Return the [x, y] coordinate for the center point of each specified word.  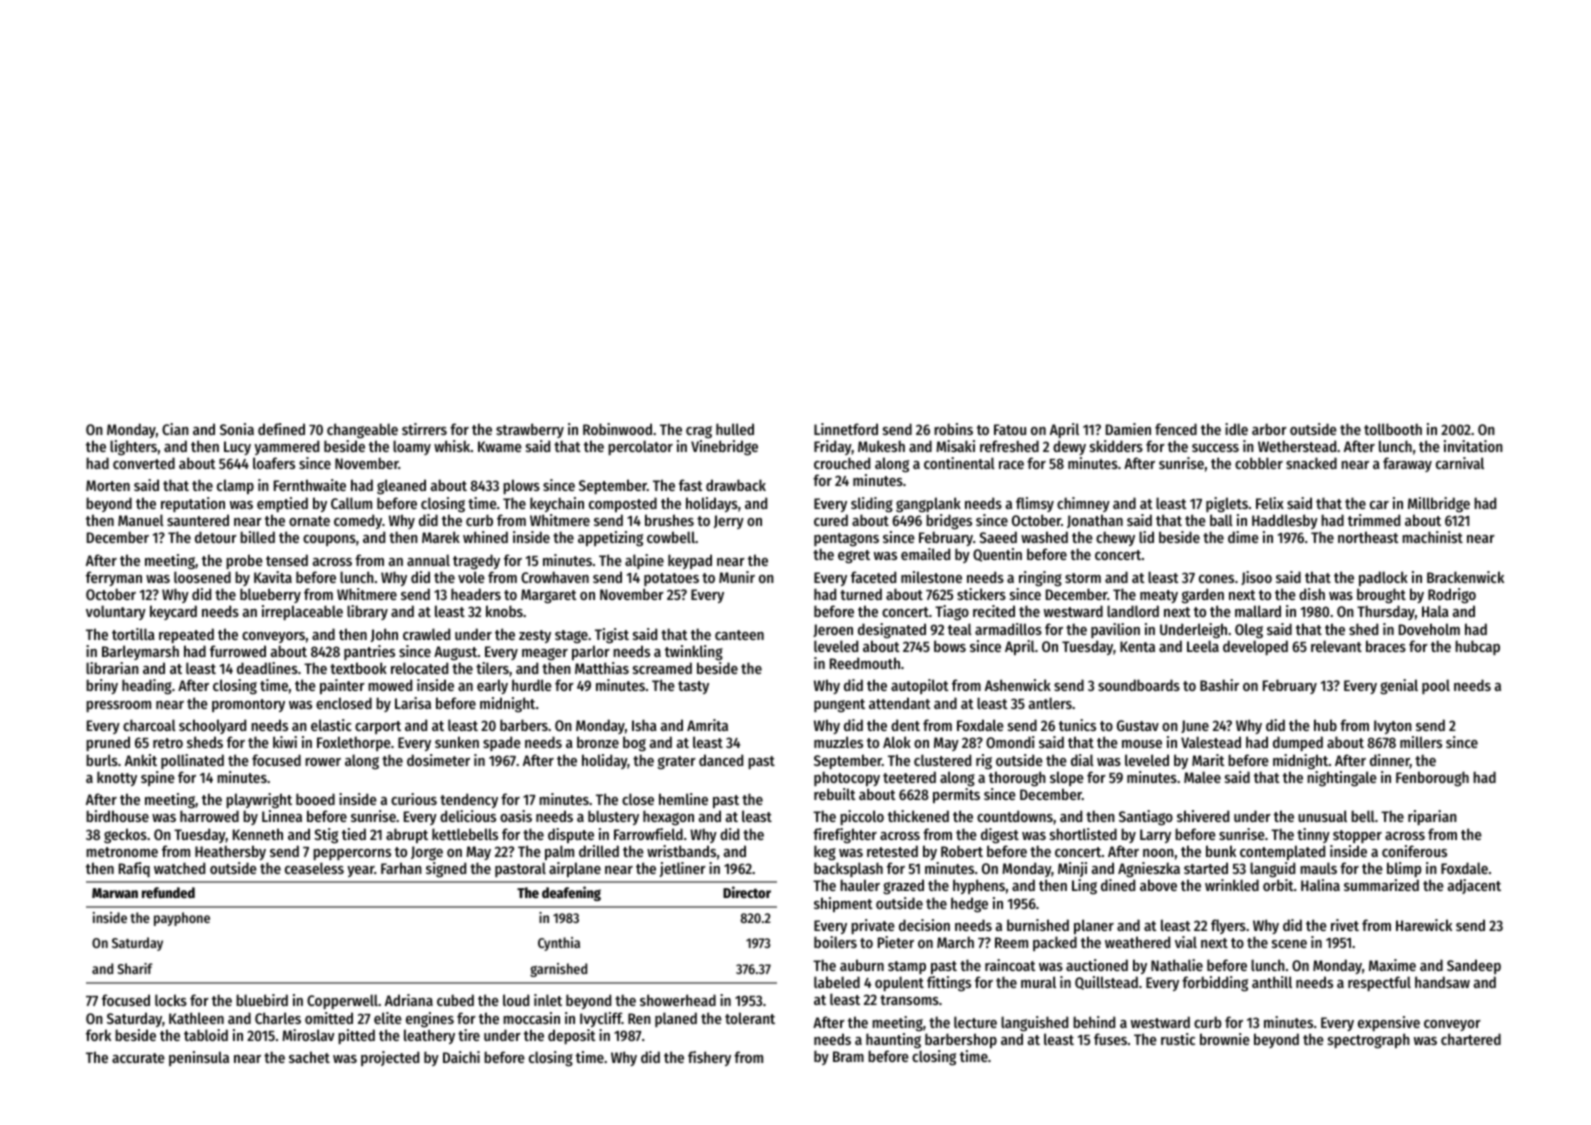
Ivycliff [601, 1019]
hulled [735, 429]
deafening [571, 893]
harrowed [209, 816]
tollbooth [1393, 429]
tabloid [206, 1035]
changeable [362, 431]
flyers [1228, 926]
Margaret [549, 596]
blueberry [270, 595]
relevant [1336, 646]
